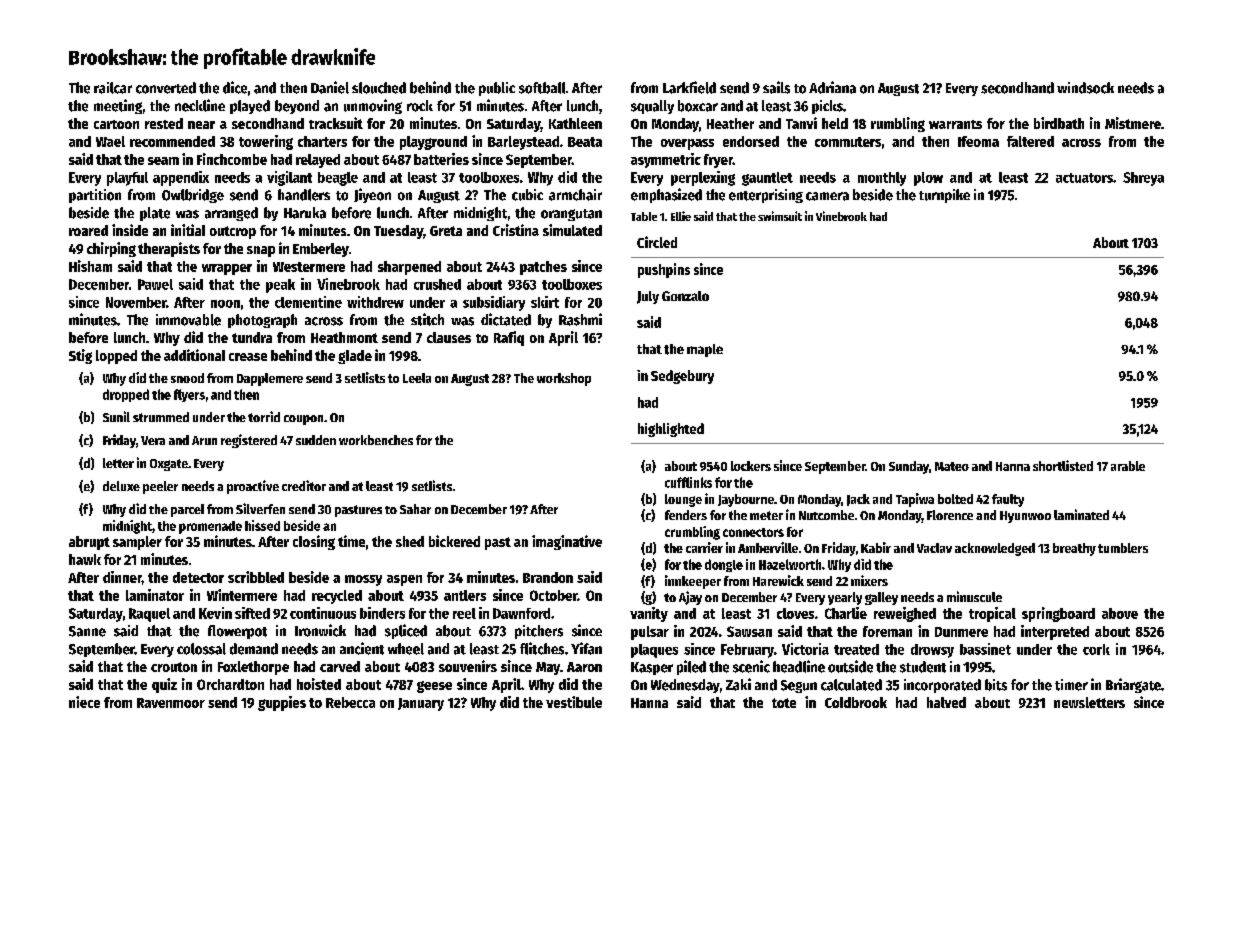  Describe the element at coordinates (548, 577) in the document. I see `Brandon` at that location.
